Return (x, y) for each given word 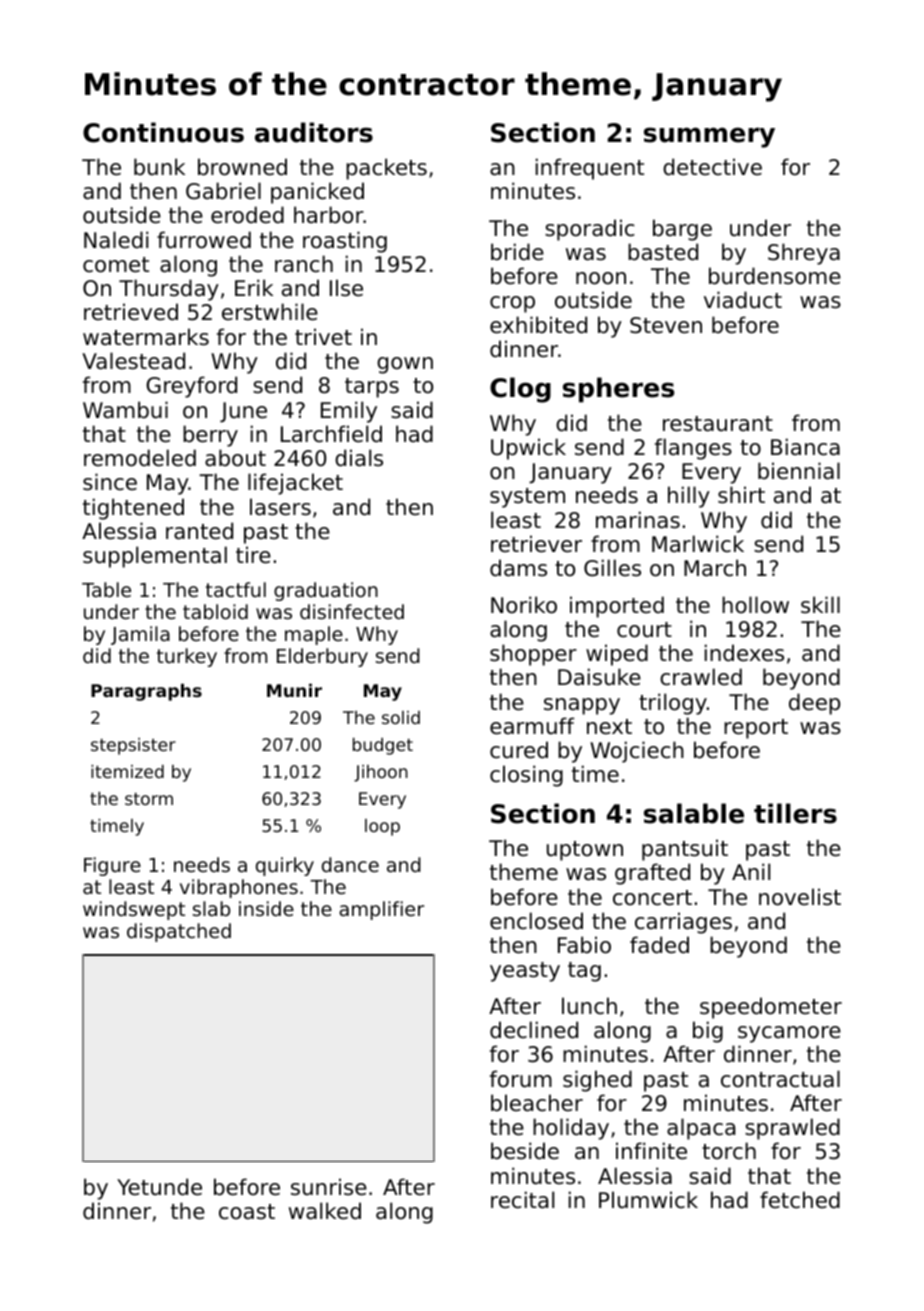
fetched (800, 1200)
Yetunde (159, 1187)
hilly (689, 497)
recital (522, 1200)
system (527, 498)
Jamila (140, 635)
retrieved (131, 312)
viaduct (743, 300)
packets (386, 169)
